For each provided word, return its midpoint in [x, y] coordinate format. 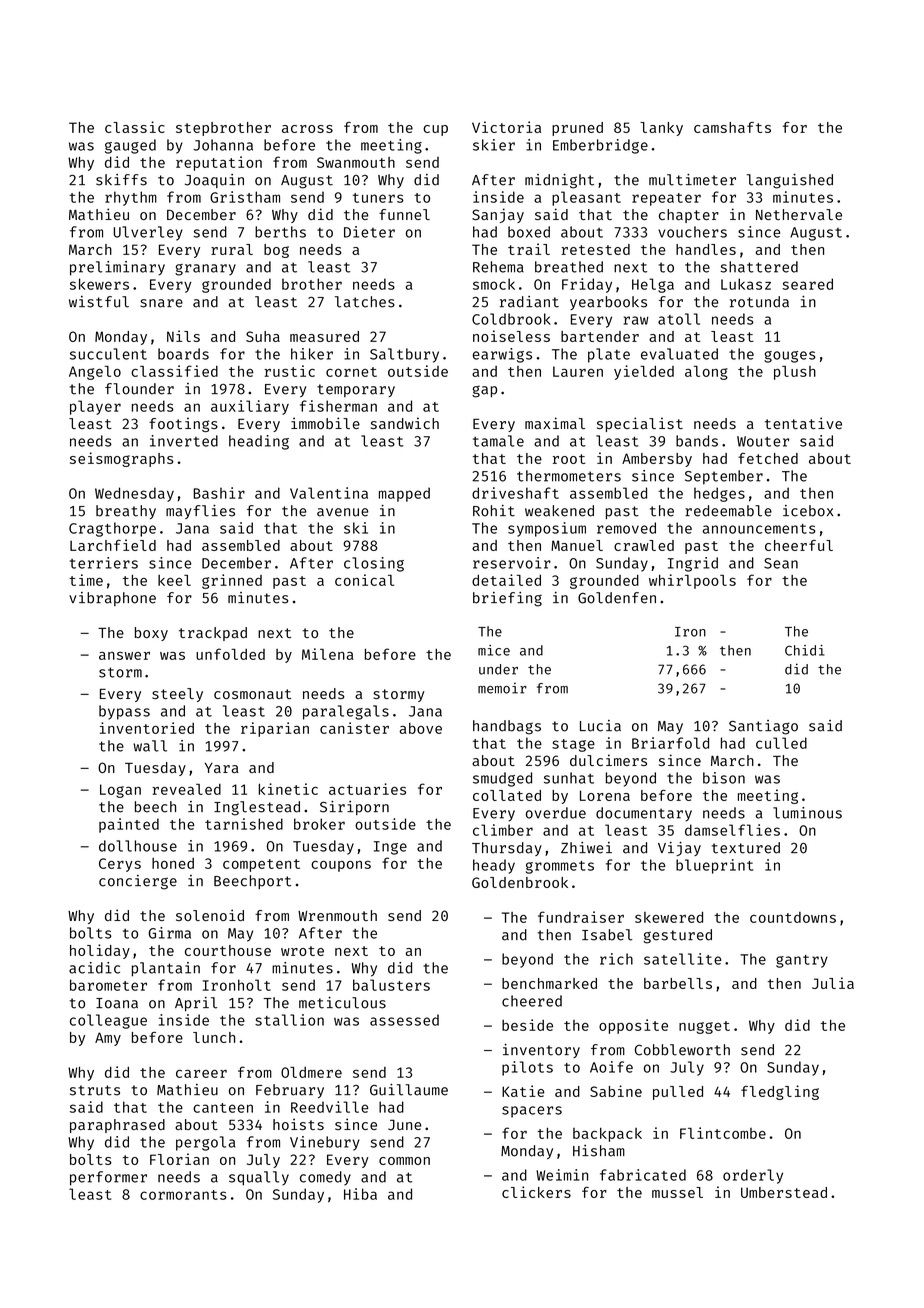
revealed [186, 789]
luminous [807, 813]
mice [494, 650]
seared [807, 284]
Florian [179, 1159]
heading [259, 442]
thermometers [569, 476]
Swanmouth [356, 162]
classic [135, 127]
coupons [341, 866]
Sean [781, 563]
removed [626, 528]
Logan [120, 791]
